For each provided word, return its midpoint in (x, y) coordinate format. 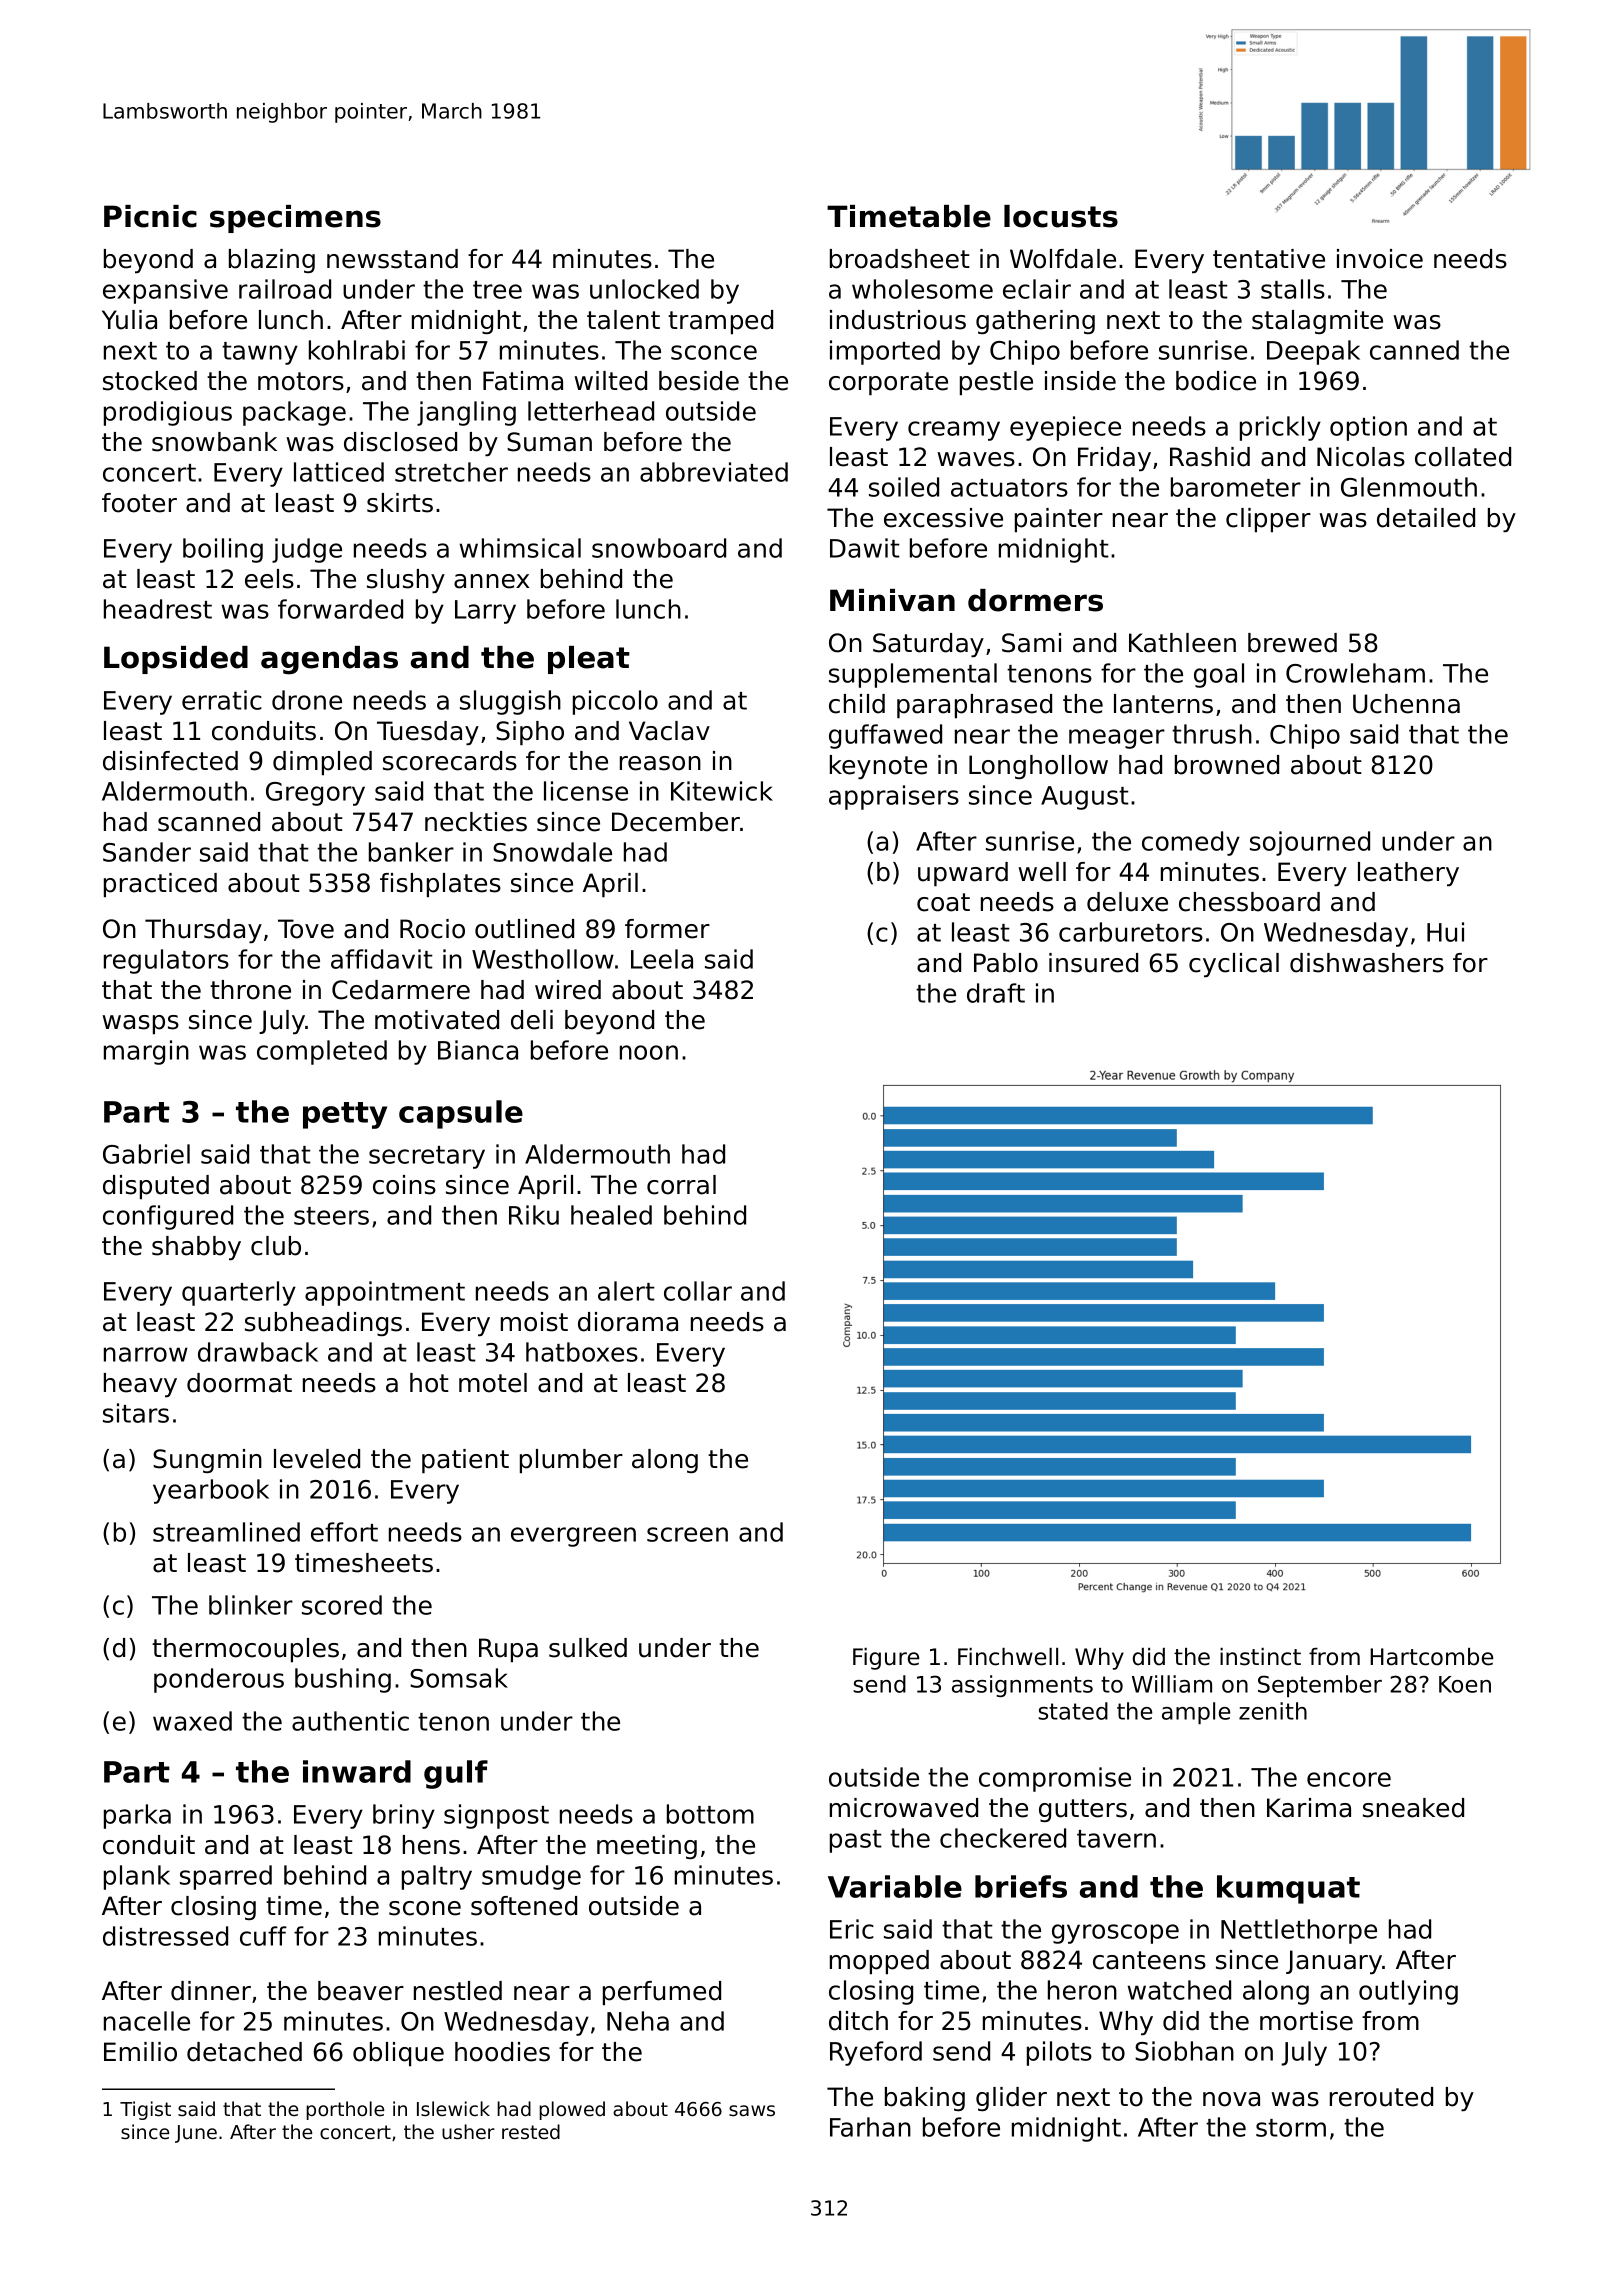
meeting (647, 1847)
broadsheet (900, 259)
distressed (165, 1936)
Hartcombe (1431, 1657)
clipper (1268, 520)
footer (139, 503)
